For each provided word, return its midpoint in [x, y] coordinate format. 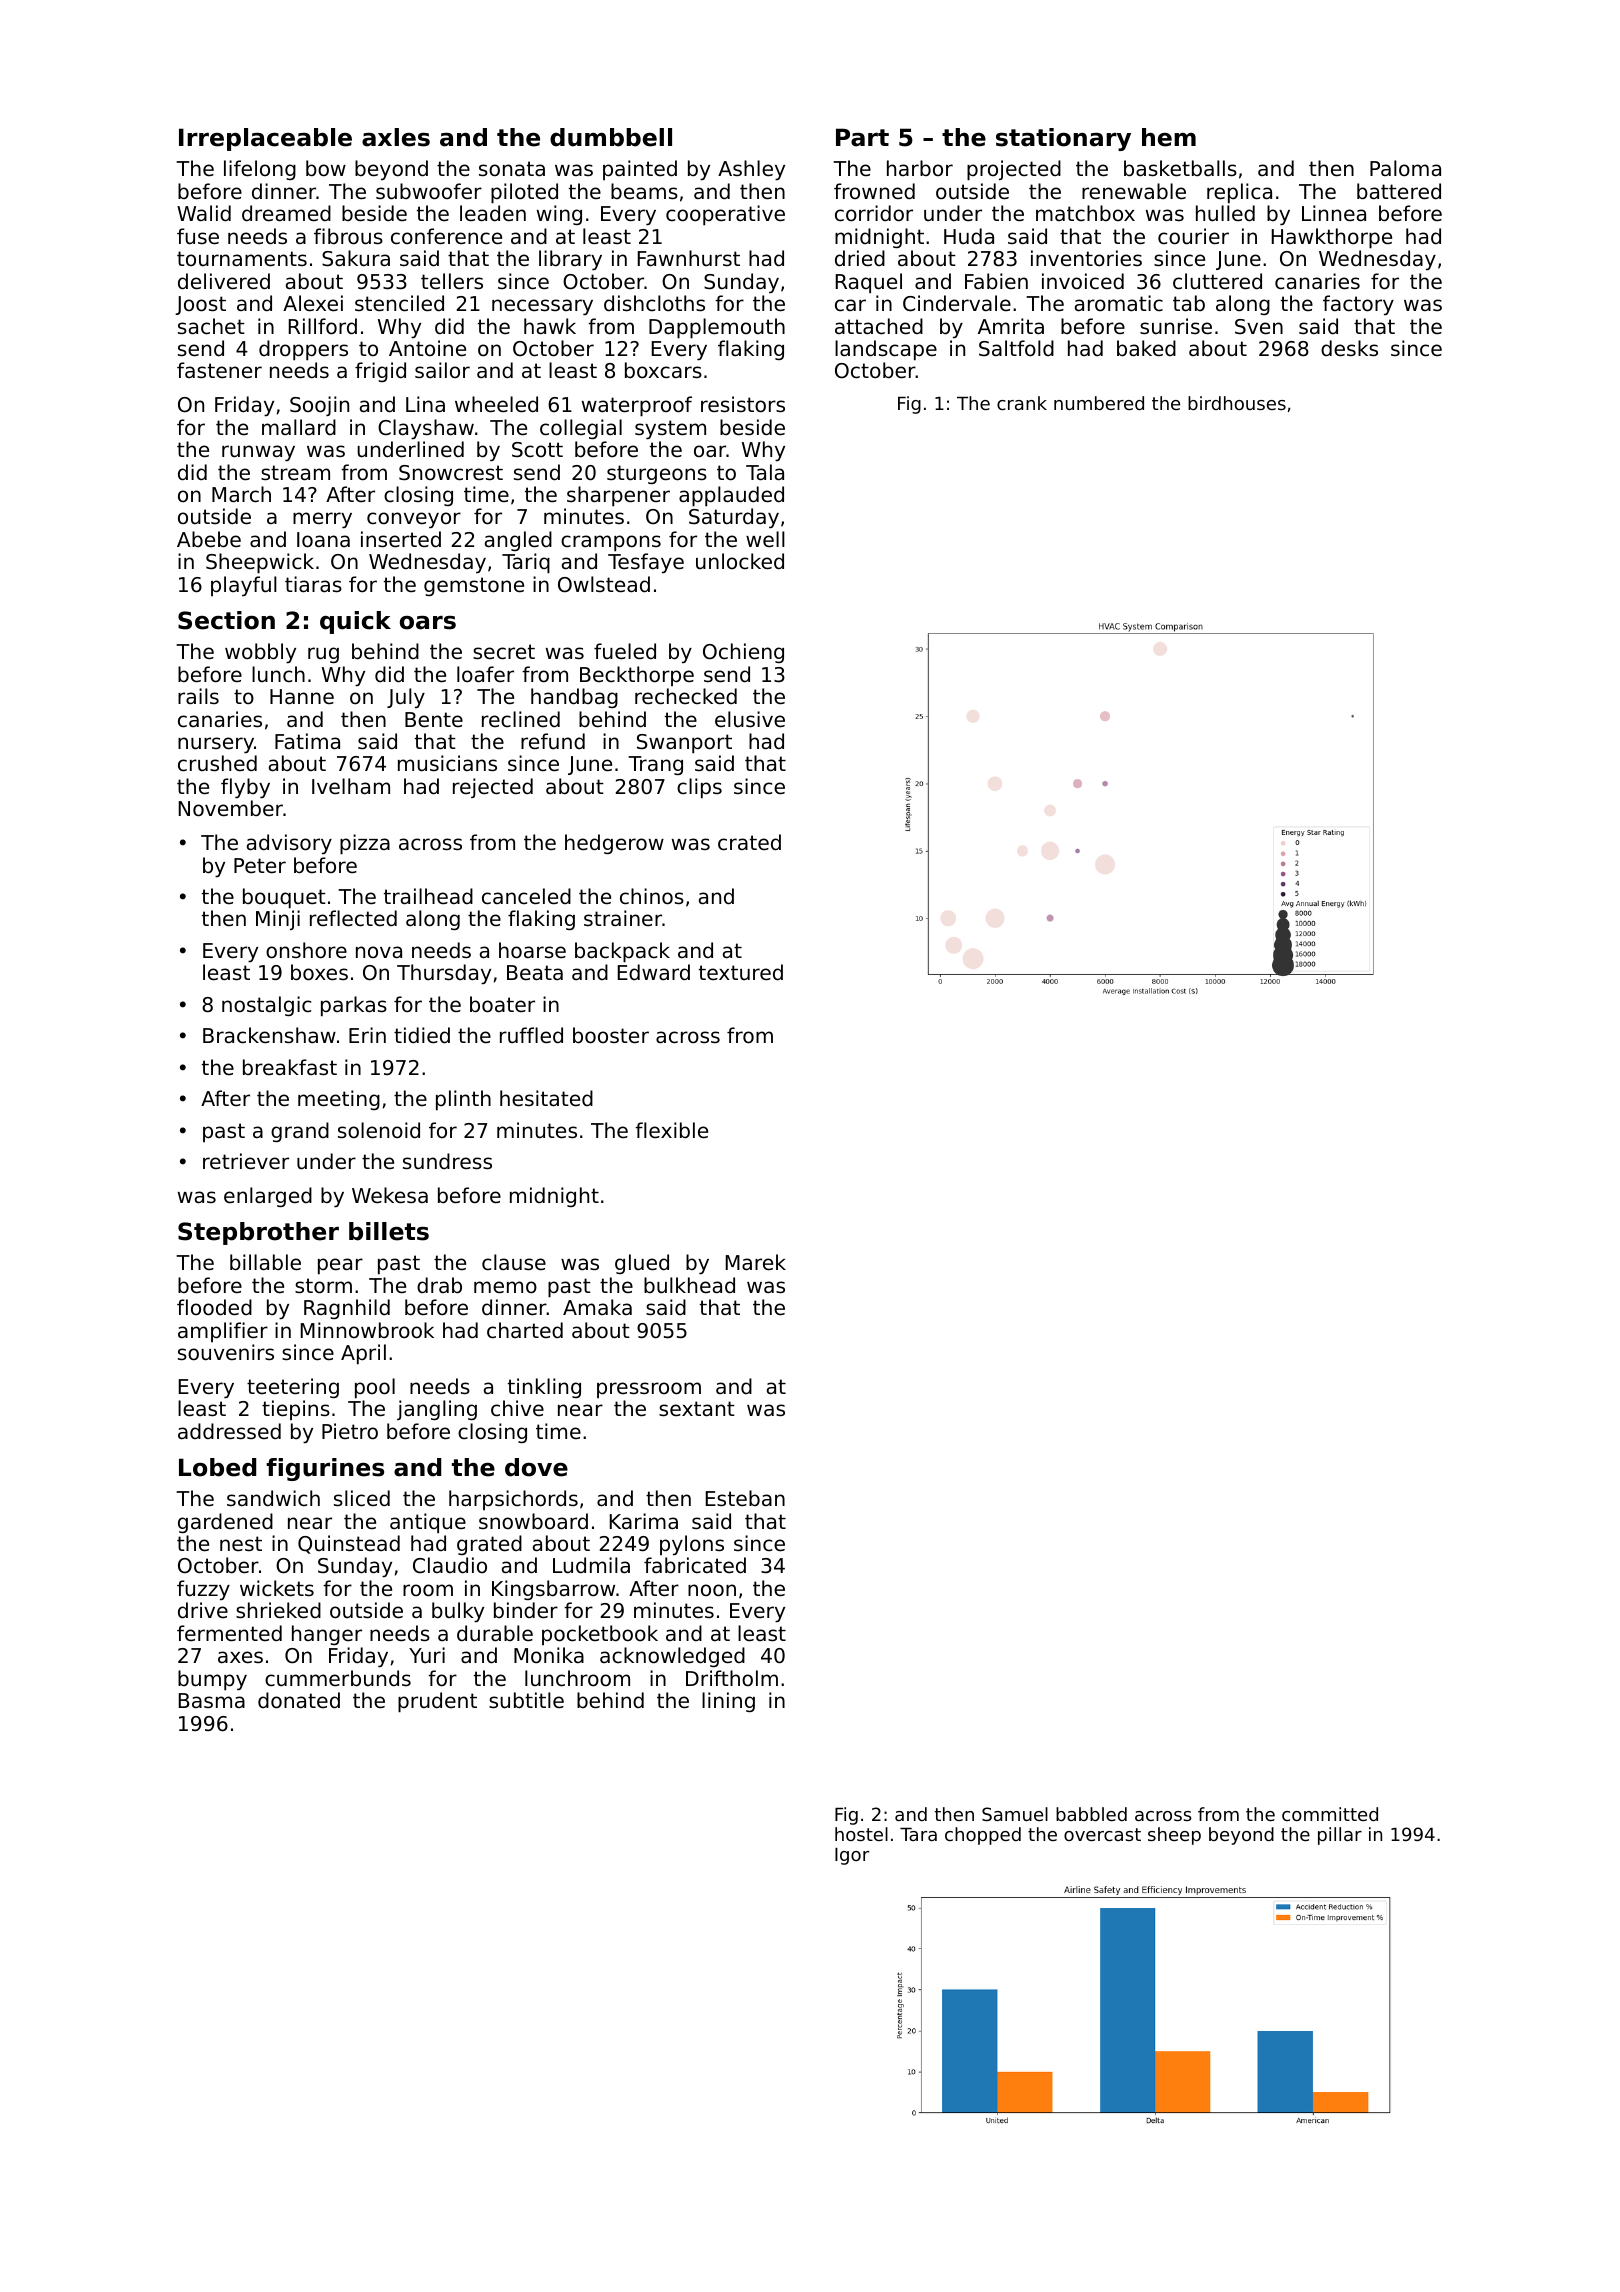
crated [749, 842]
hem [1169, 137]
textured [741, 972]
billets [389, 1231]
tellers [452, 281]
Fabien [996, 281]
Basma [212, 1700]
